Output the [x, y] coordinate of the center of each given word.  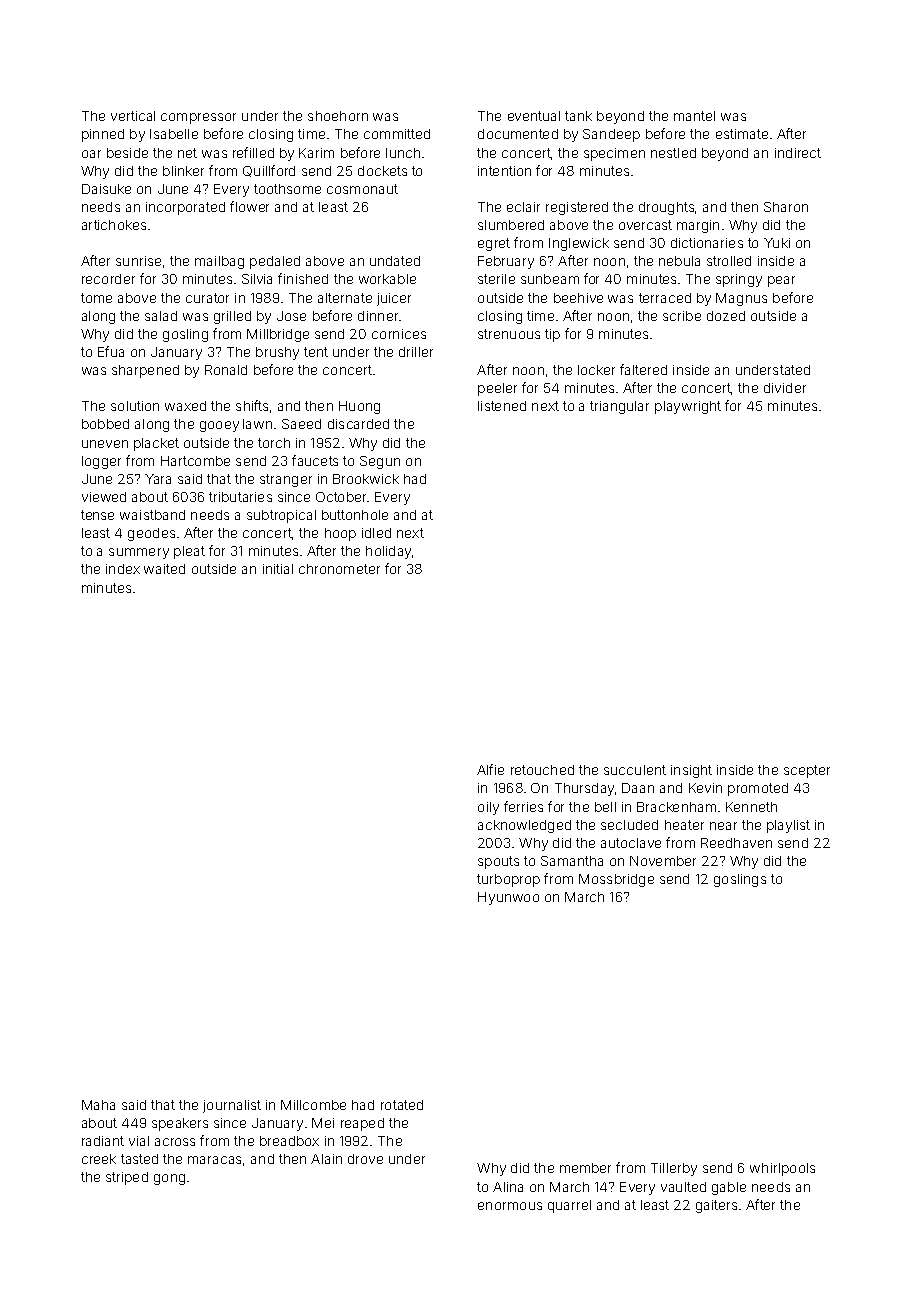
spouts [498, 862]
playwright [688, 407]
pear [781, 281]
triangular [619, 407]
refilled [253, 152]
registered [577, 208]
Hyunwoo [508, 898]
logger [101, 462]
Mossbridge [616, 880]
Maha [98, 1105]
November [663, 861]
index [123, 569]
